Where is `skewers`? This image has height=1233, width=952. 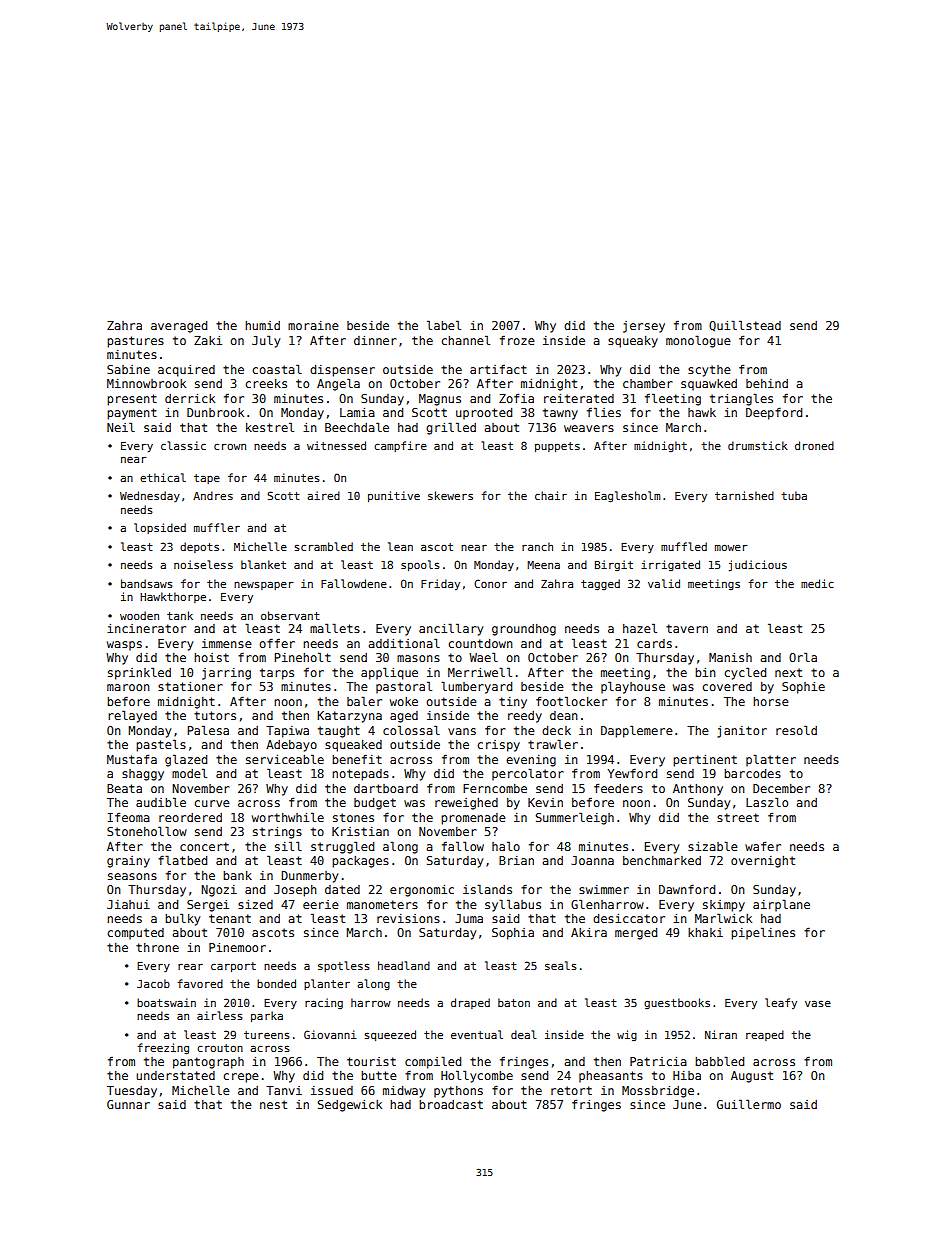 skewers is located at coordinates (450, 495).
